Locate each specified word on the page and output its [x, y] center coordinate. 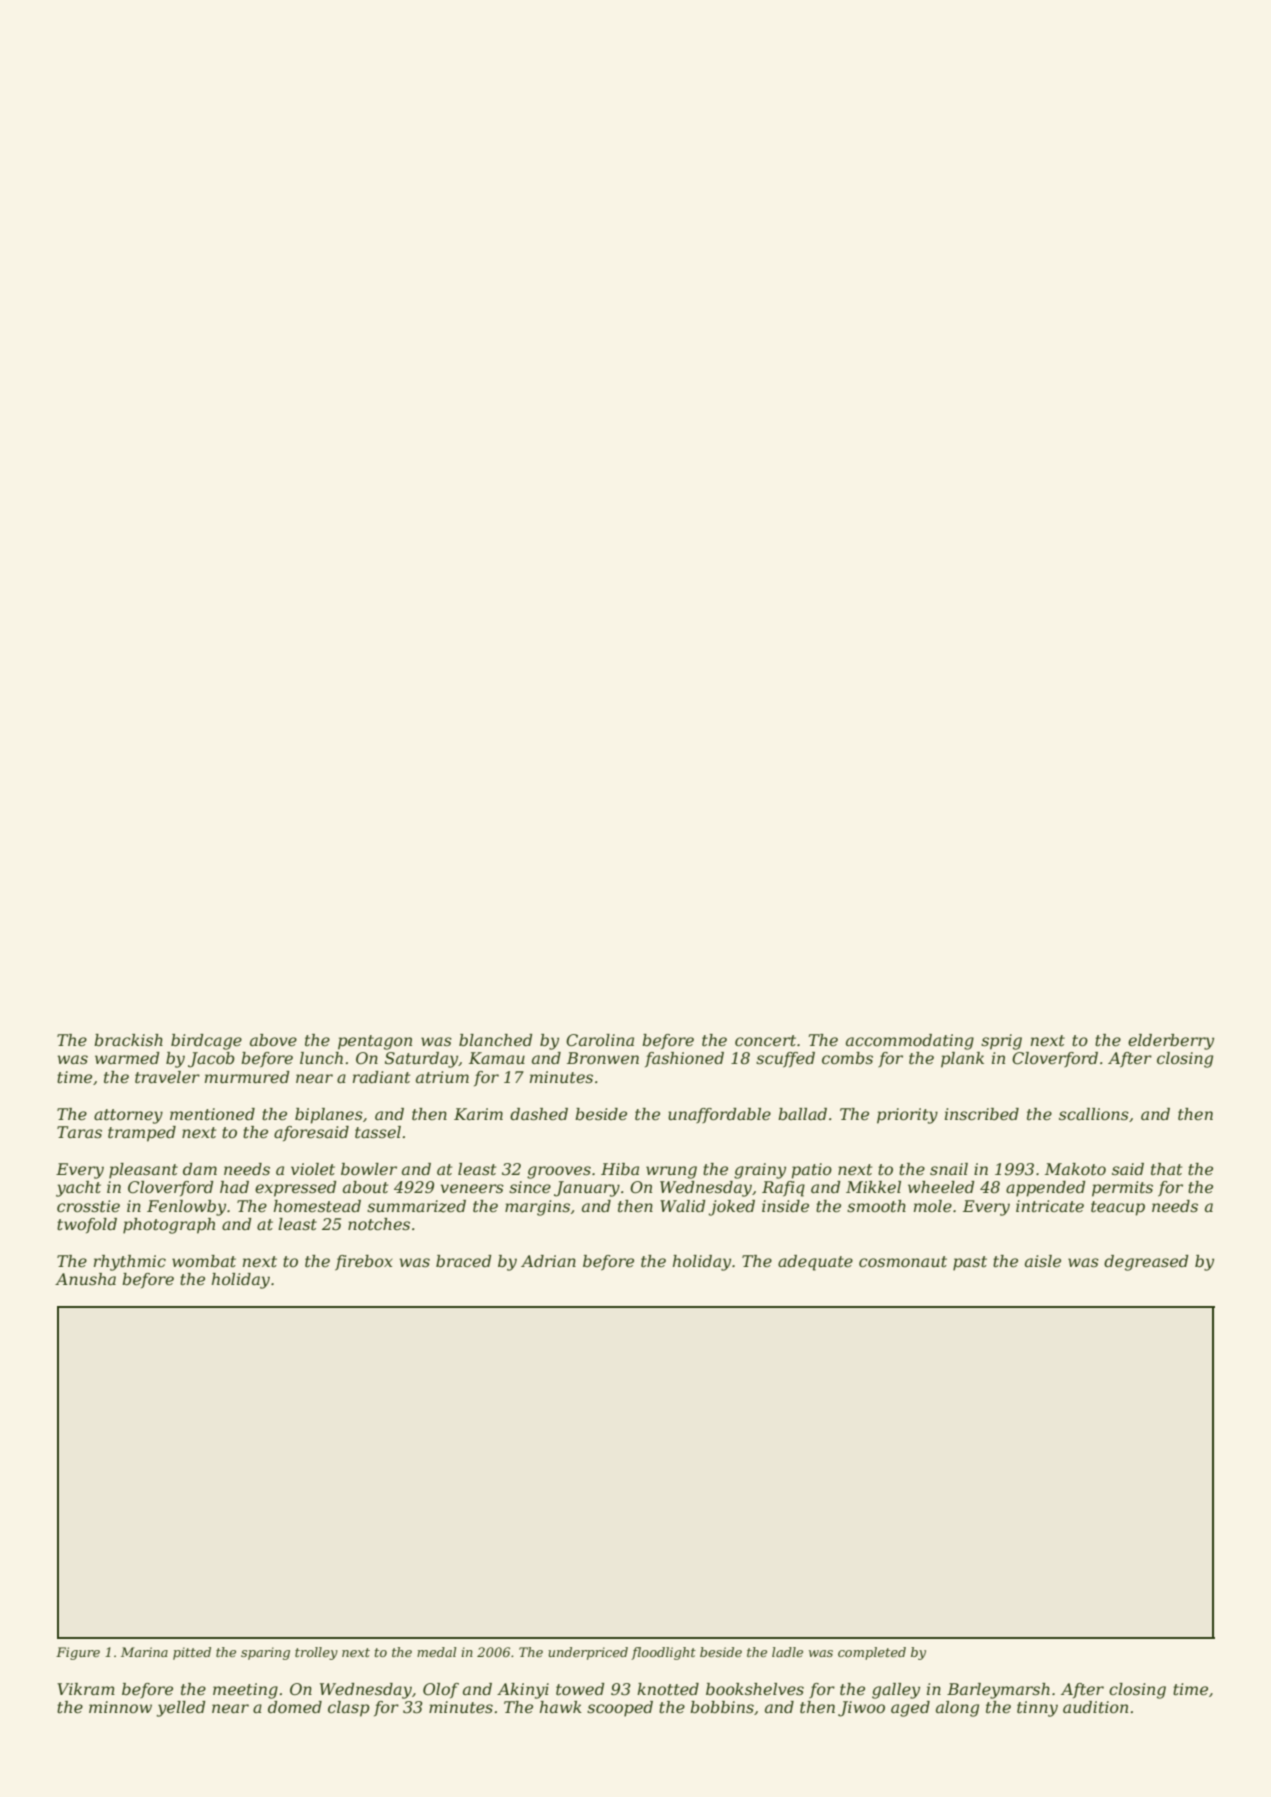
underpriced [588, 1653]
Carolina [600, 1040]
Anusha [85, 1279]
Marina [144, 1652]
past [970, 1263]
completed [872, 1653]
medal [436, 1652]
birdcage [206, 1042]
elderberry [1171, 1042]
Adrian [548, 1261]
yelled [181, 1709]
